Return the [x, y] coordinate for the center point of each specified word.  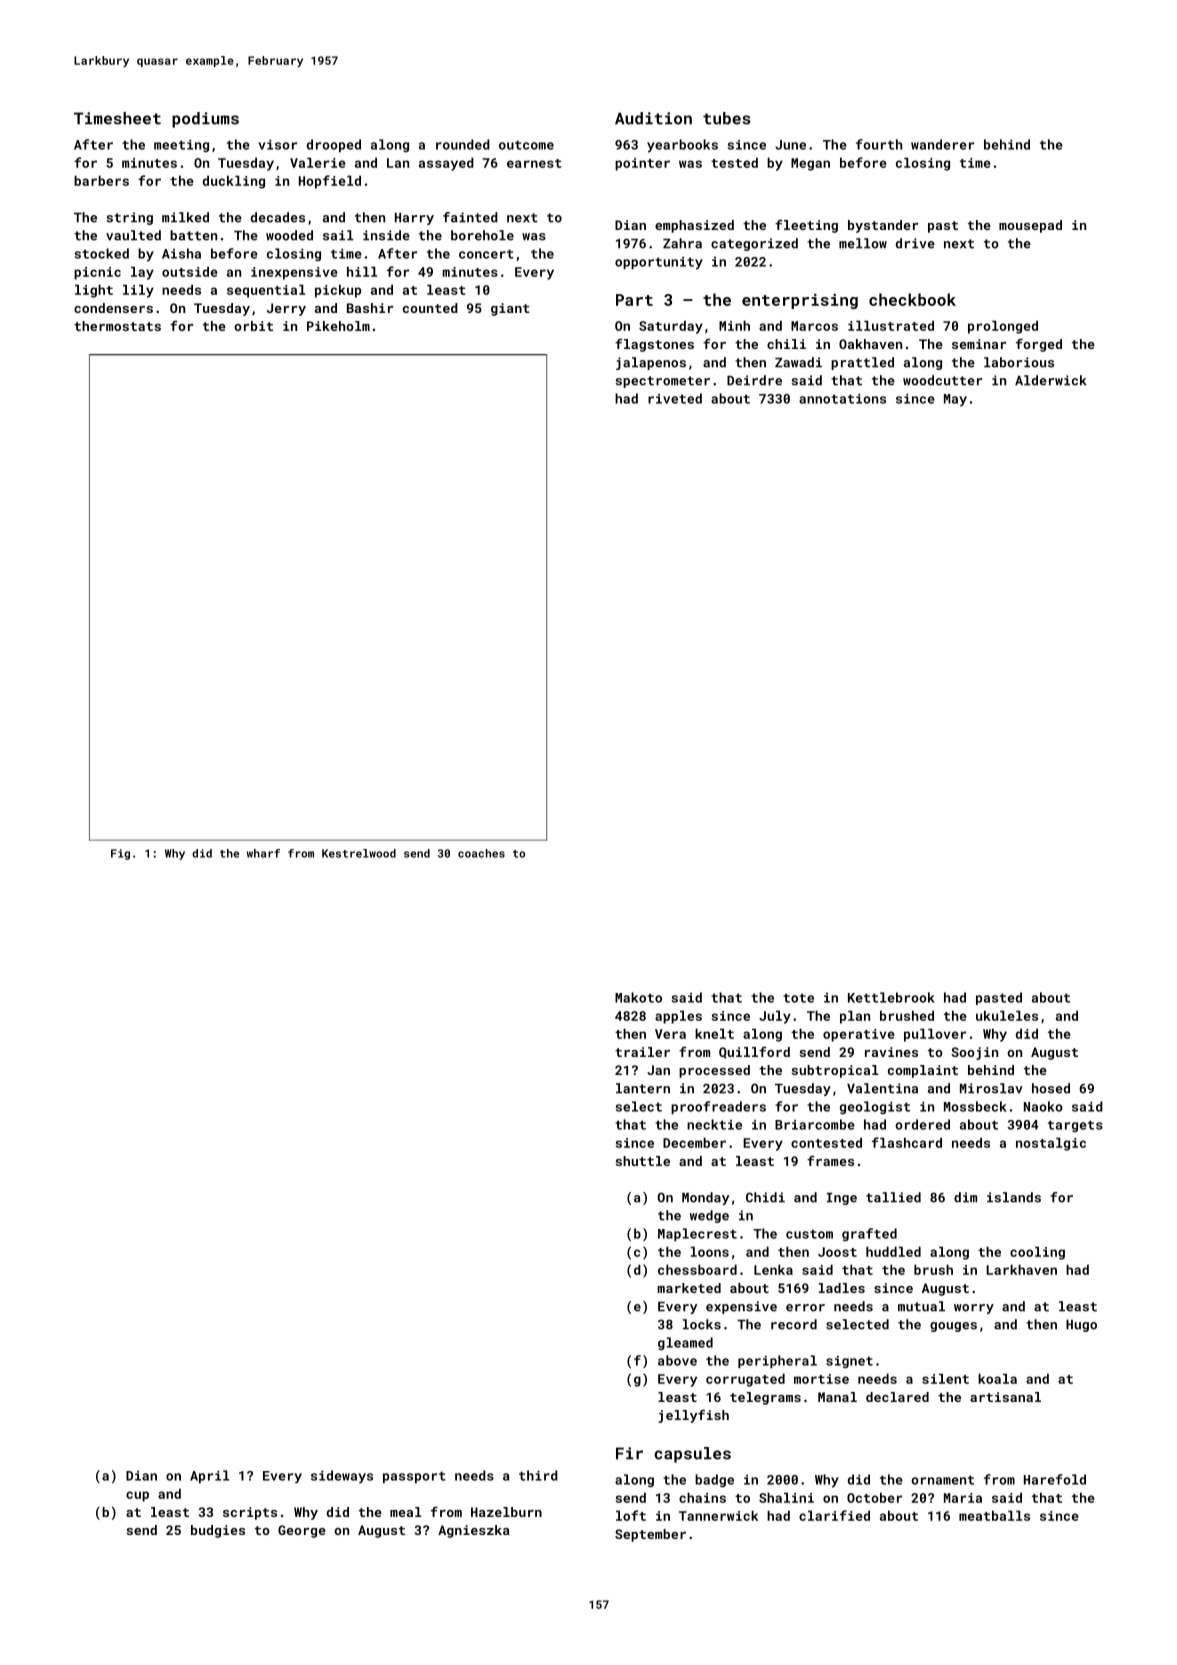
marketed [689, 1288]
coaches [481, 853]
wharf [263, 853]
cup [137, 1496]
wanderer [942, 144]
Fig [120, 854]
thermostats [117, 326]
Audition [653, 118]
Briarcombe [815, 1124]
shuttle [643, 1161]
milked [185, 217]
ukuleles [1007, 1015]
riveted [675, 398]
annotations [842, 398]
